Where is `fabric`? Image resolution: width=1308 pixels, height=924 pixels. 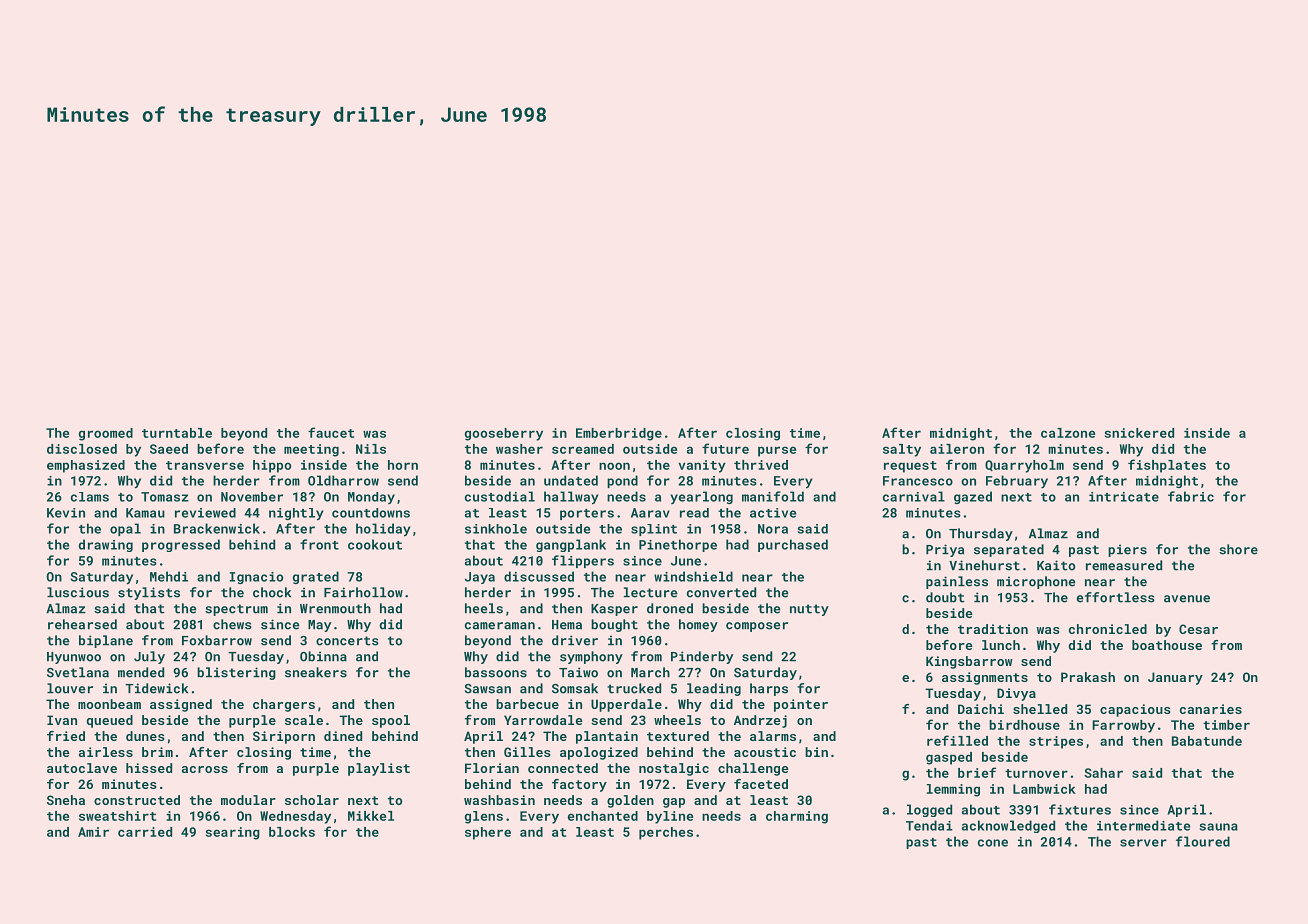
fabric is located at coordinates (1191, 496).
